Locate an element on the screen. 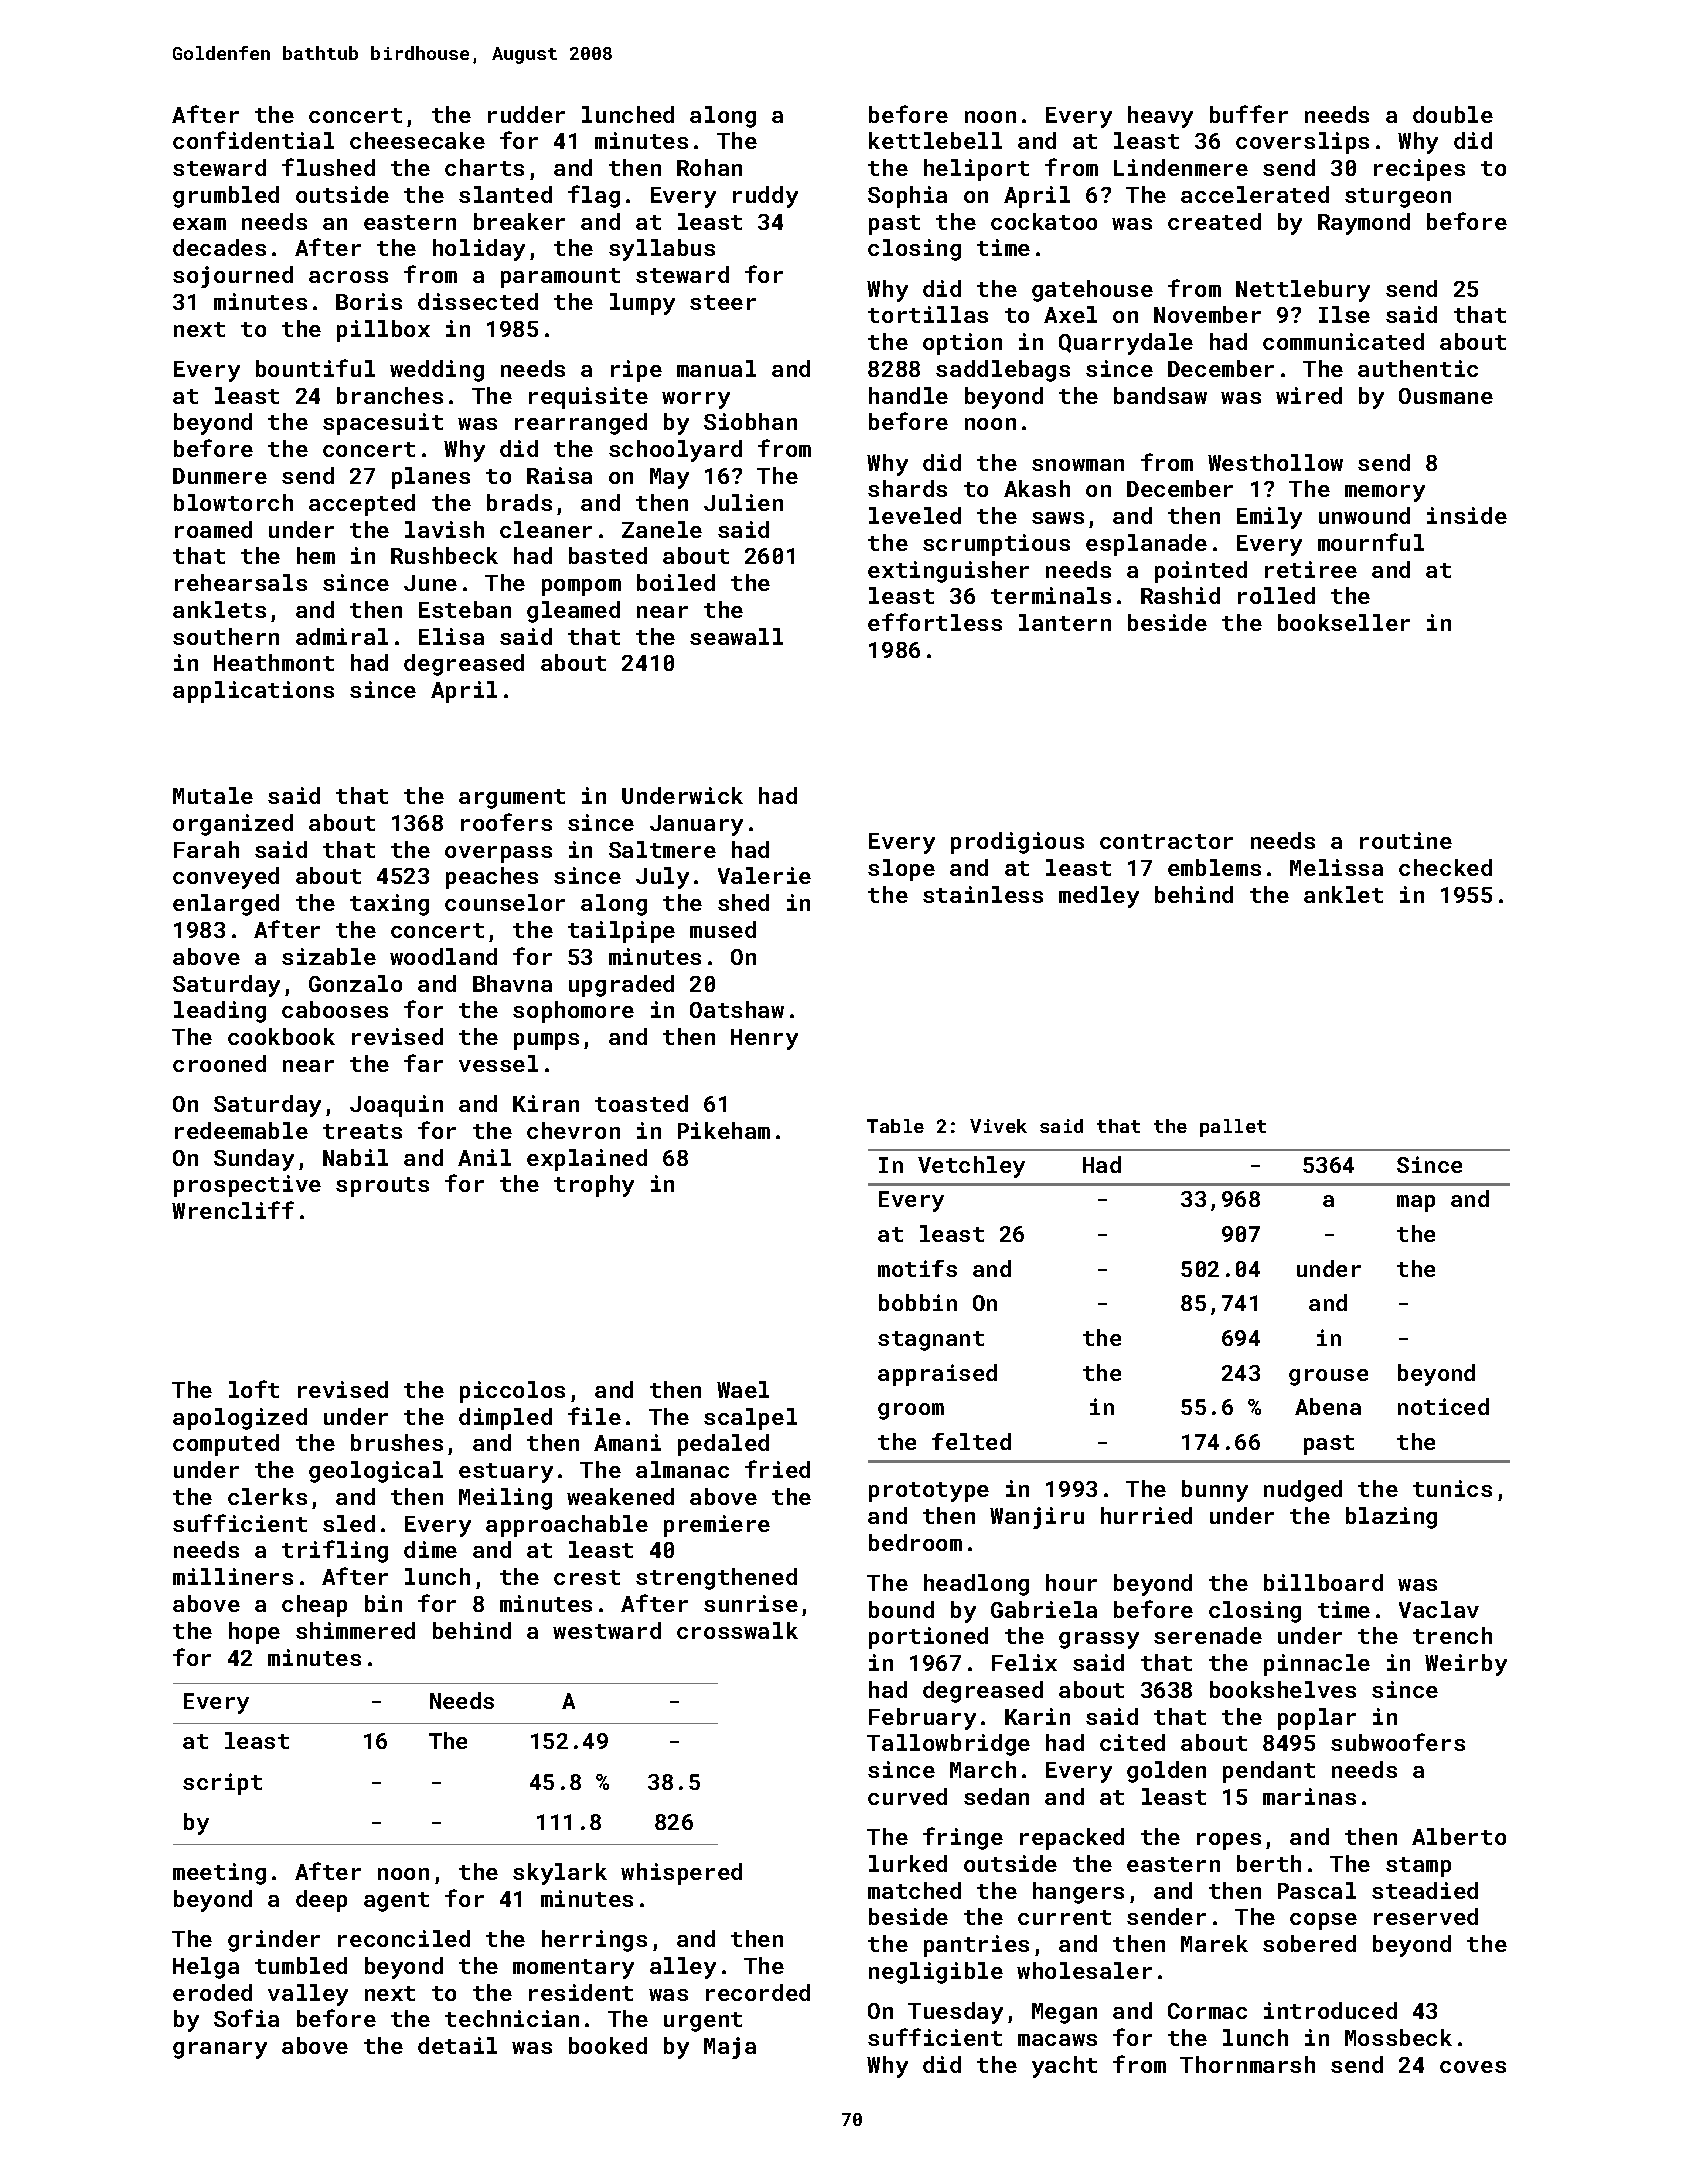 This screenshot has width=1683, height=2178. hem is located at coordinates (316, 555).
